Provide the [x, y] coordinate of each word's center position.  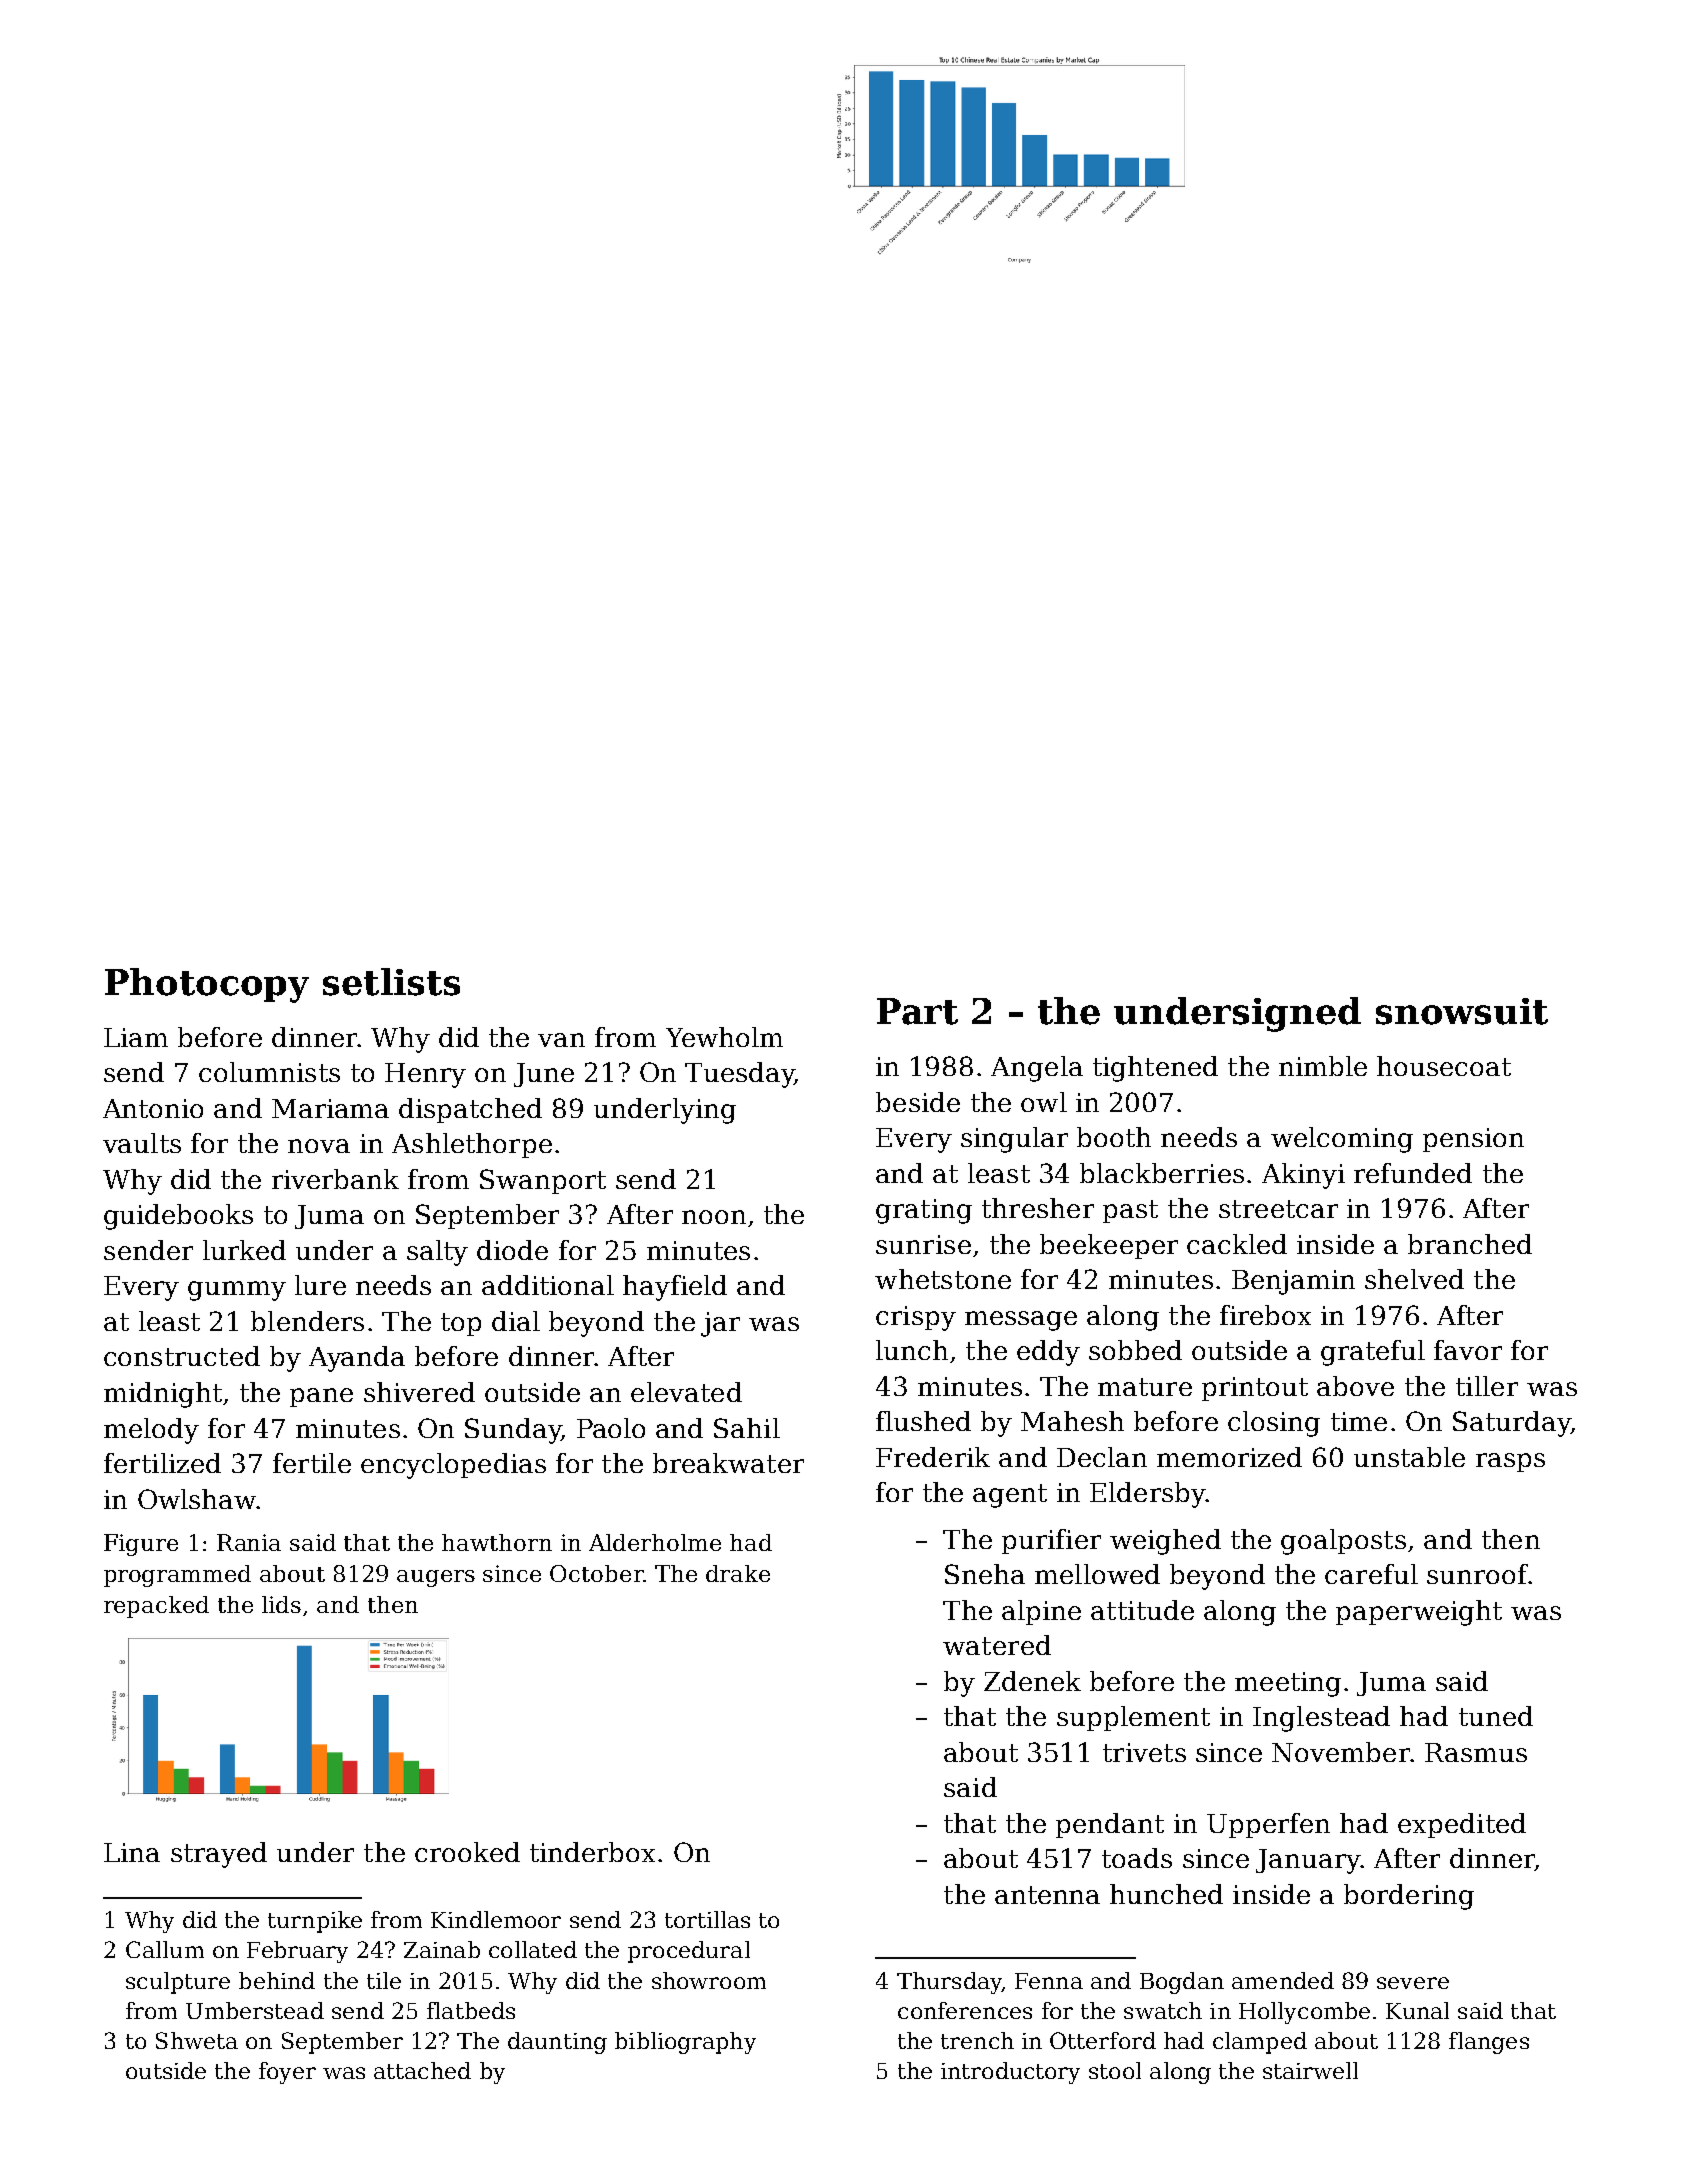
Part [917, 1011]
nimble [1323, 1066]
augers [436, 1578]
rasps [1510, 1462]
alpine [1041, 1612]
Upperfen [1268, 1825]
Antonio [153, 1108]
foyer [287, 2073]
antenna [1047, 1895]
